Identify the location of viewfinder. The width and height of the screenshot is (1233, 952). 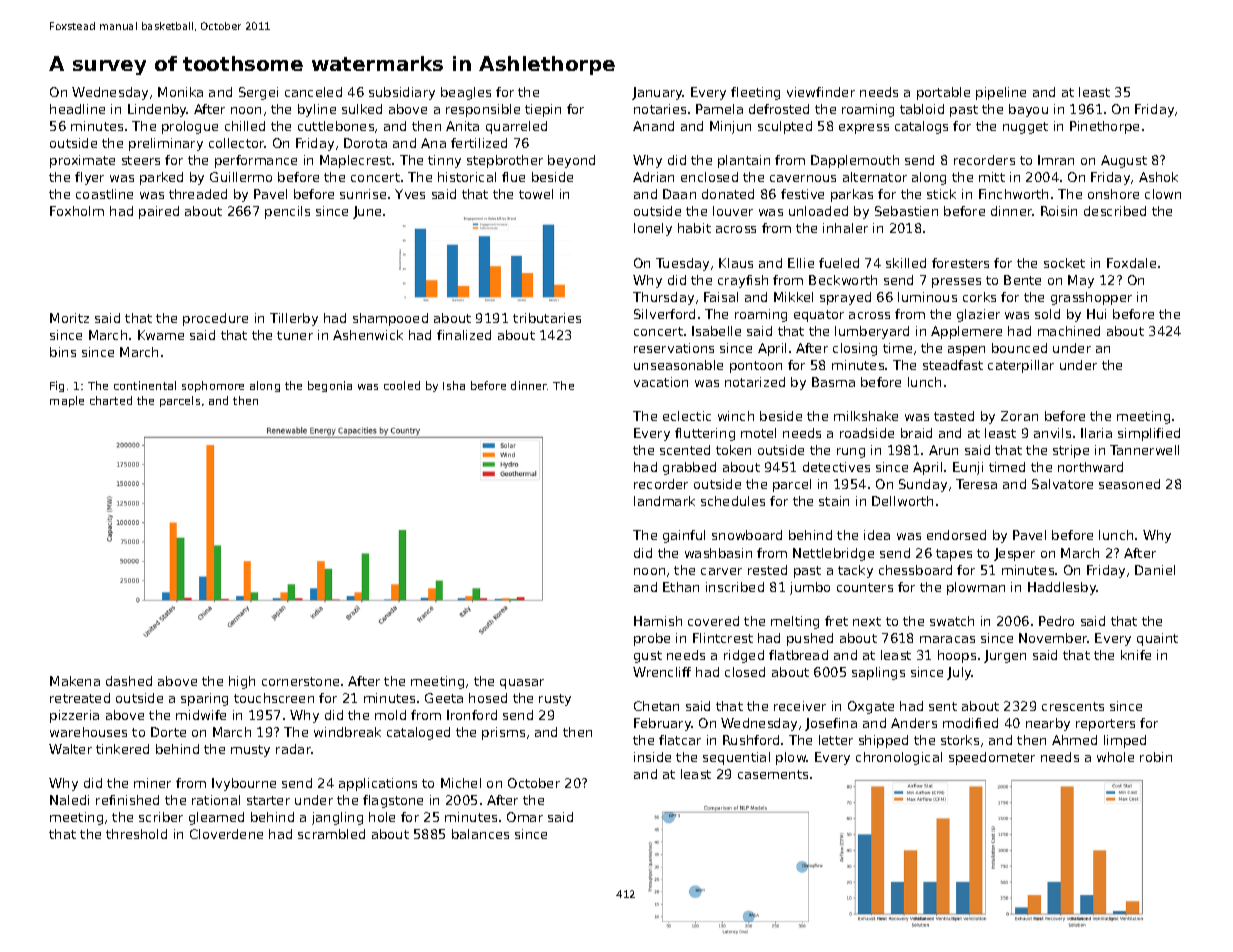
(821, 92).
